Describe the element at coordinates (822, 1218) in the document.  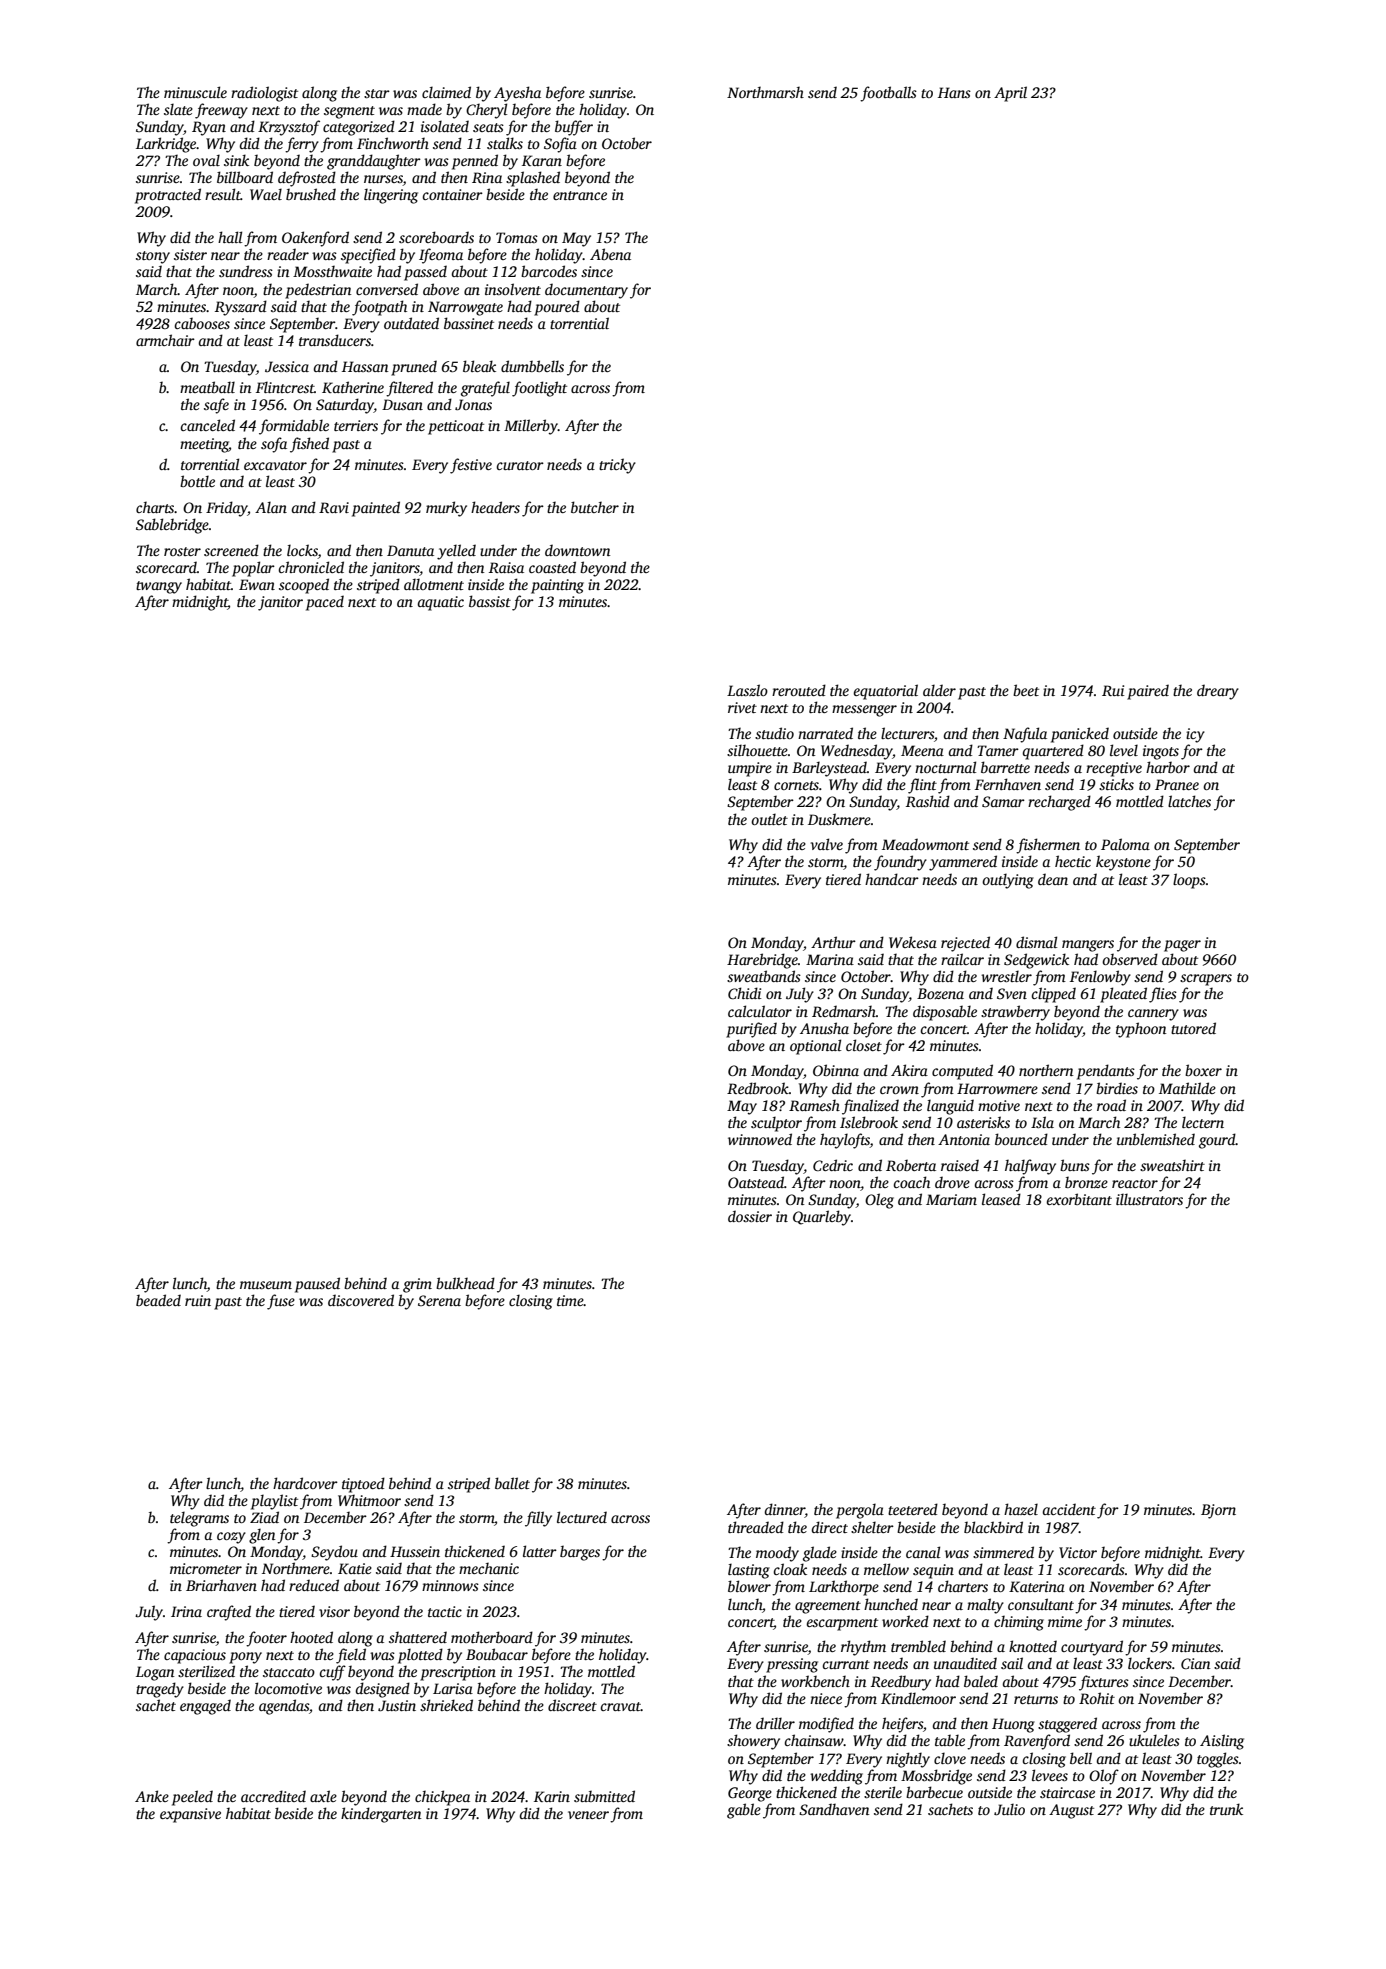
I see `Quarleby` at that location.
